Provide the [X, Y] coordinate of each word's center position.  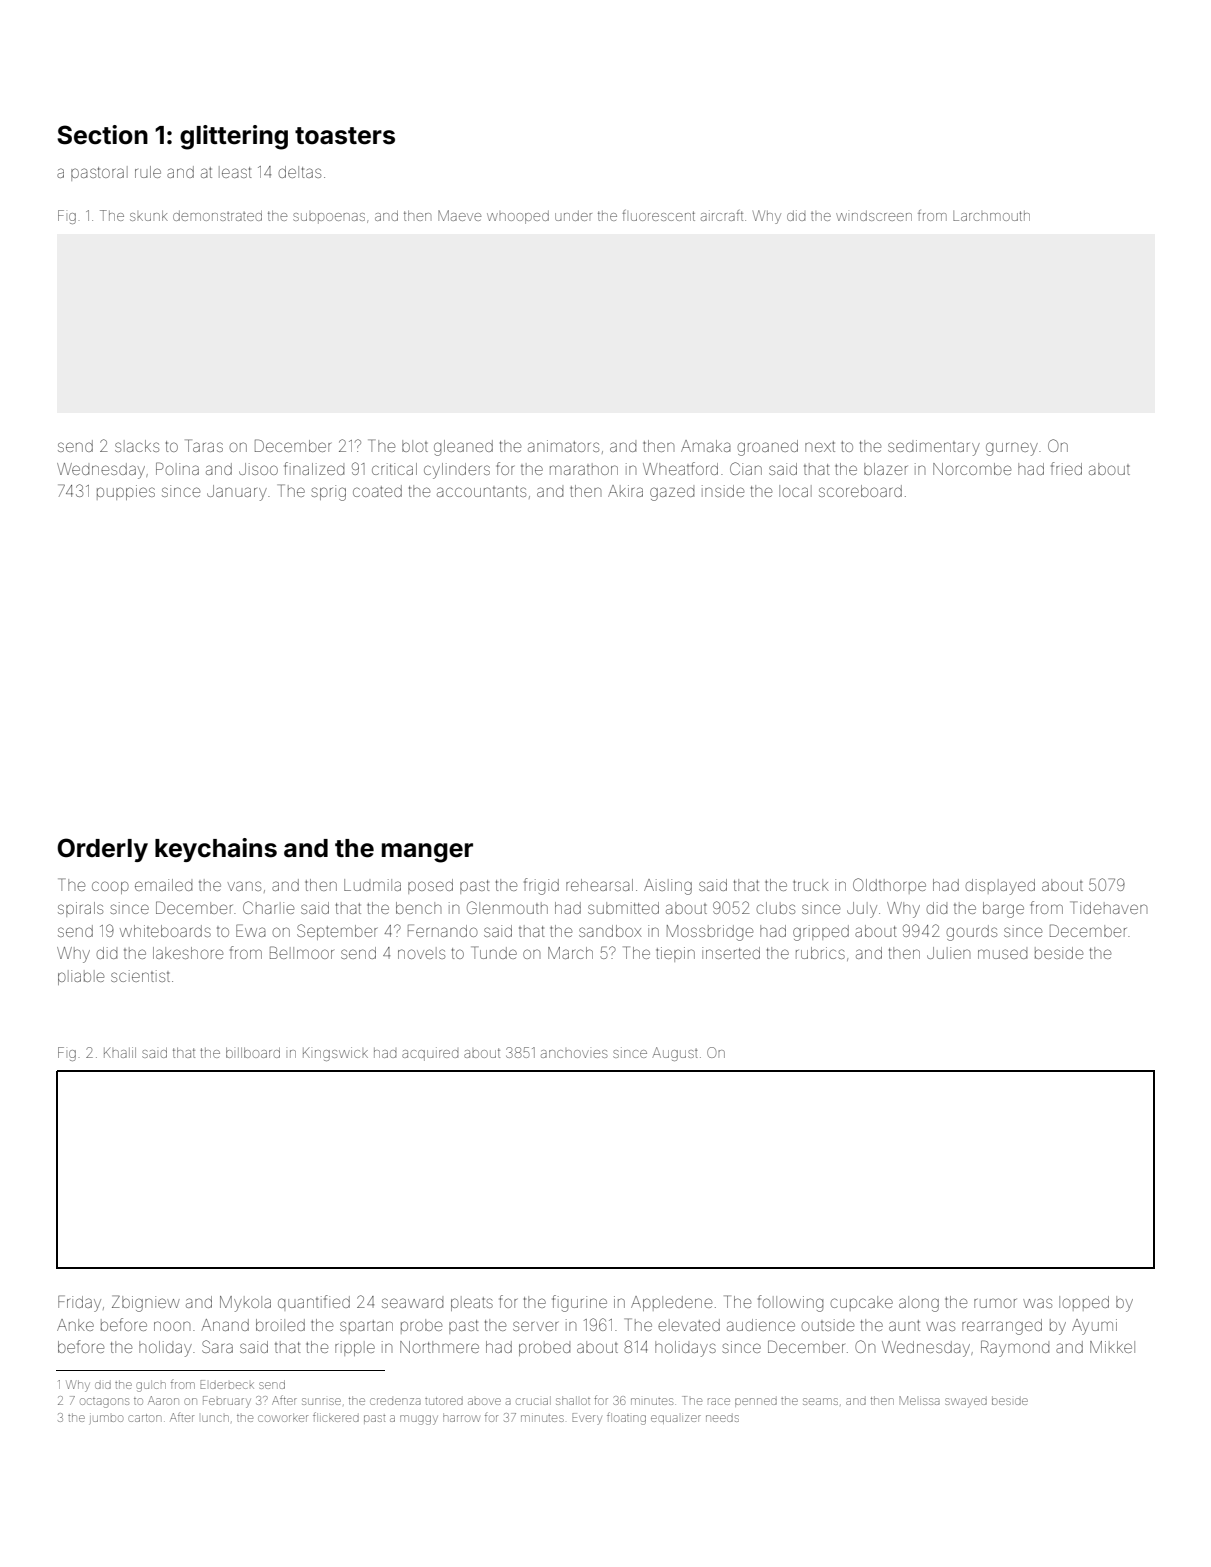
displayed [1000, 887]
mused [1002, 954]
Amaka [706, 446]
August [675, 1054]
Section [102, 135]
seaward [412, 1303]
